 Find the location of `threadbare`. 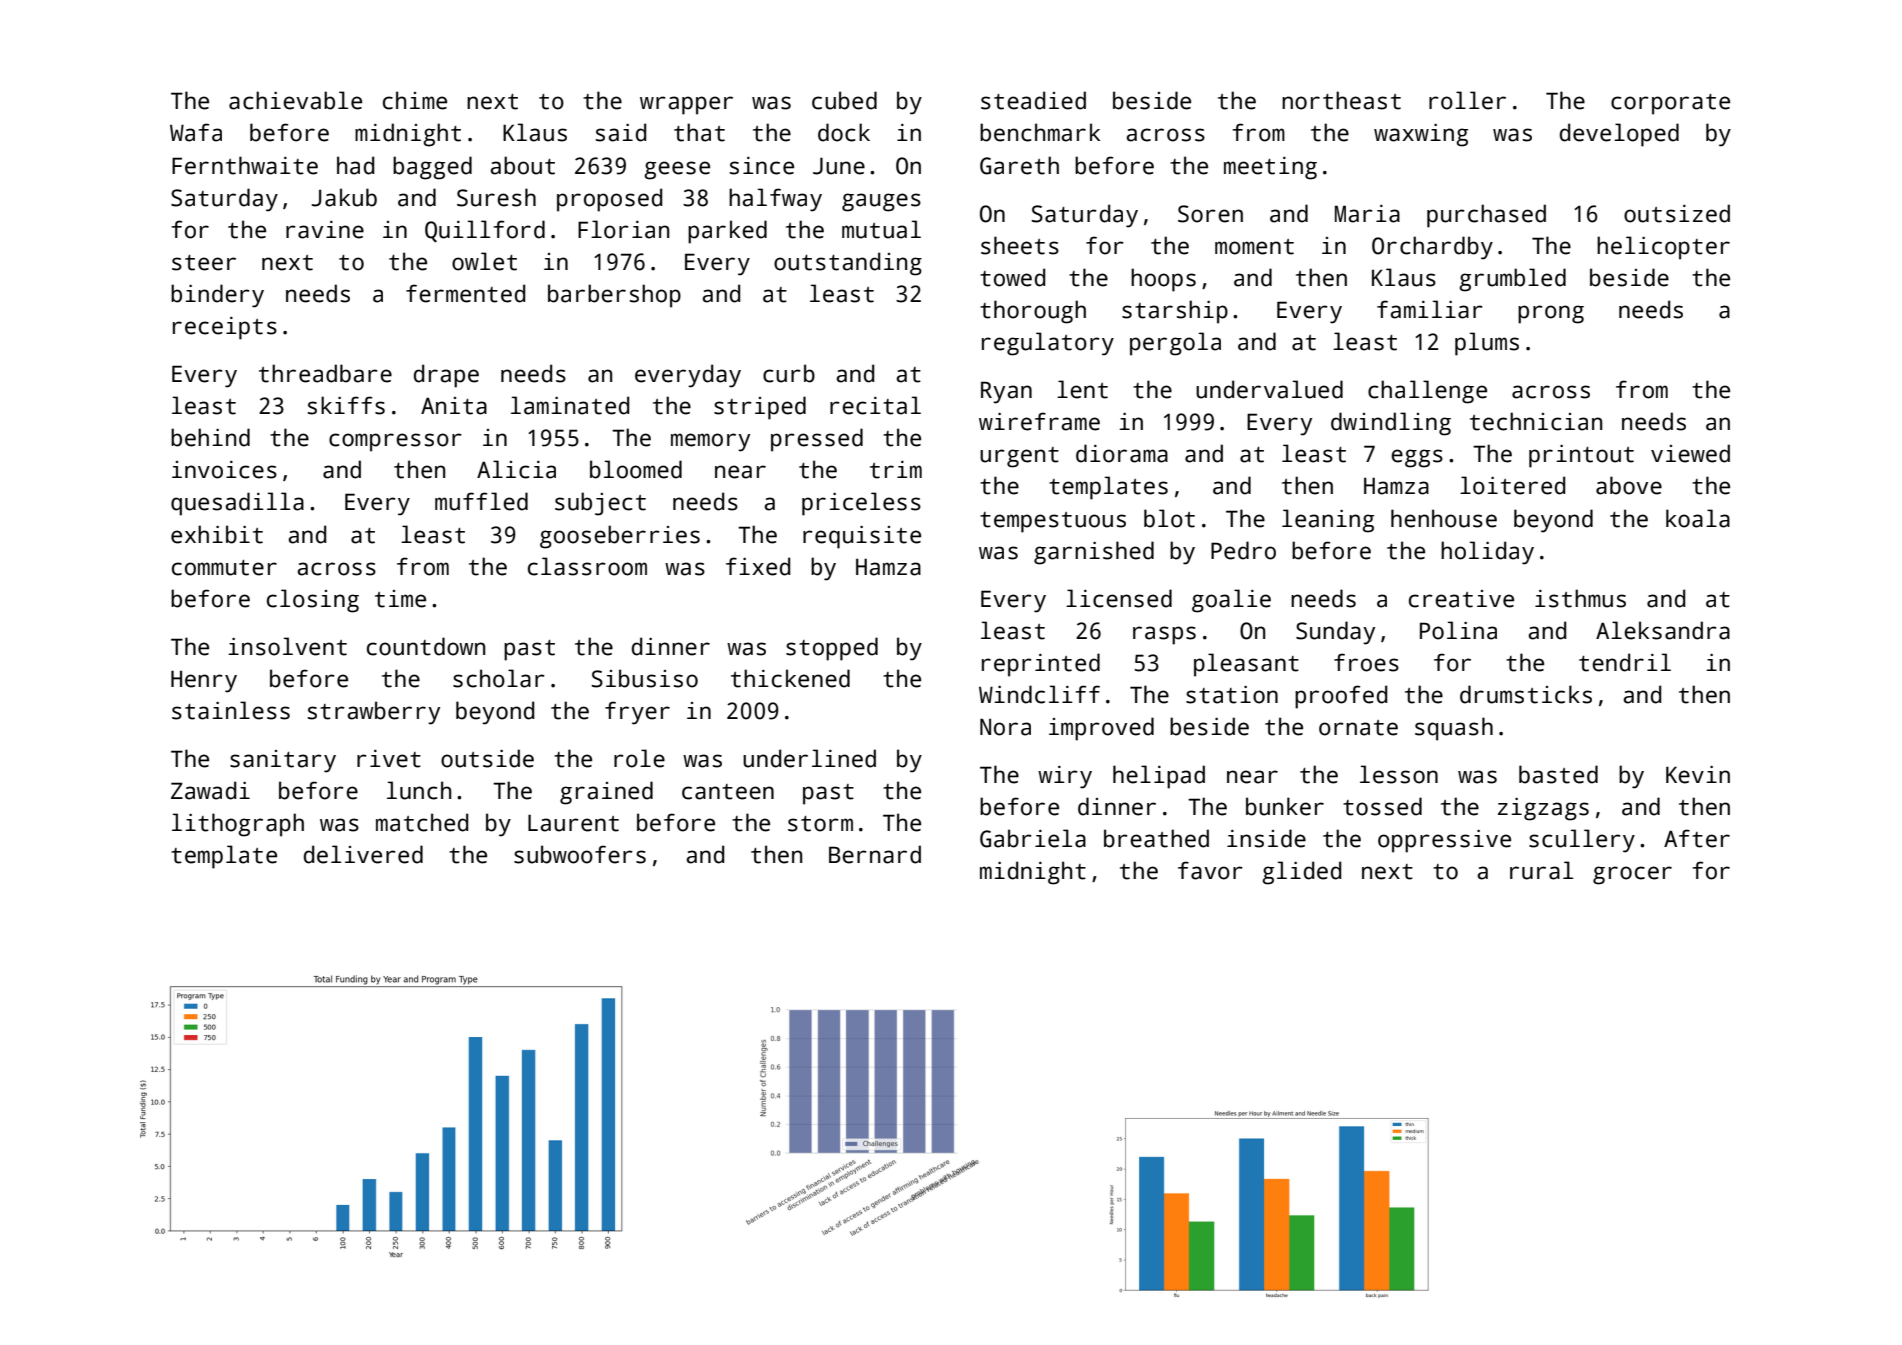

threadbare is located at coordinates (325, 373).
